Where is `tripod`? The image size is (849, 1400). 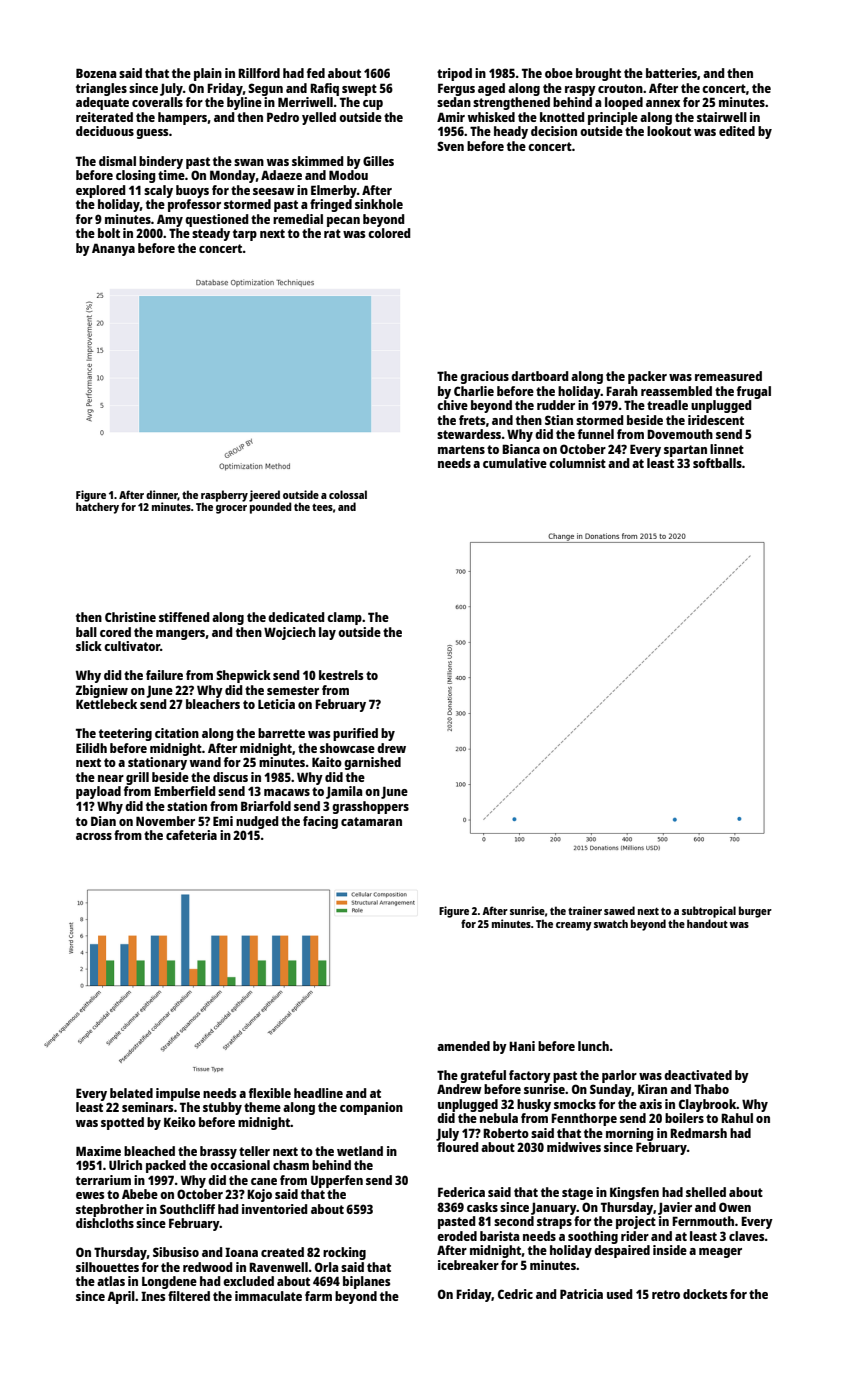 tripod is located at coordinates (454, 74).
